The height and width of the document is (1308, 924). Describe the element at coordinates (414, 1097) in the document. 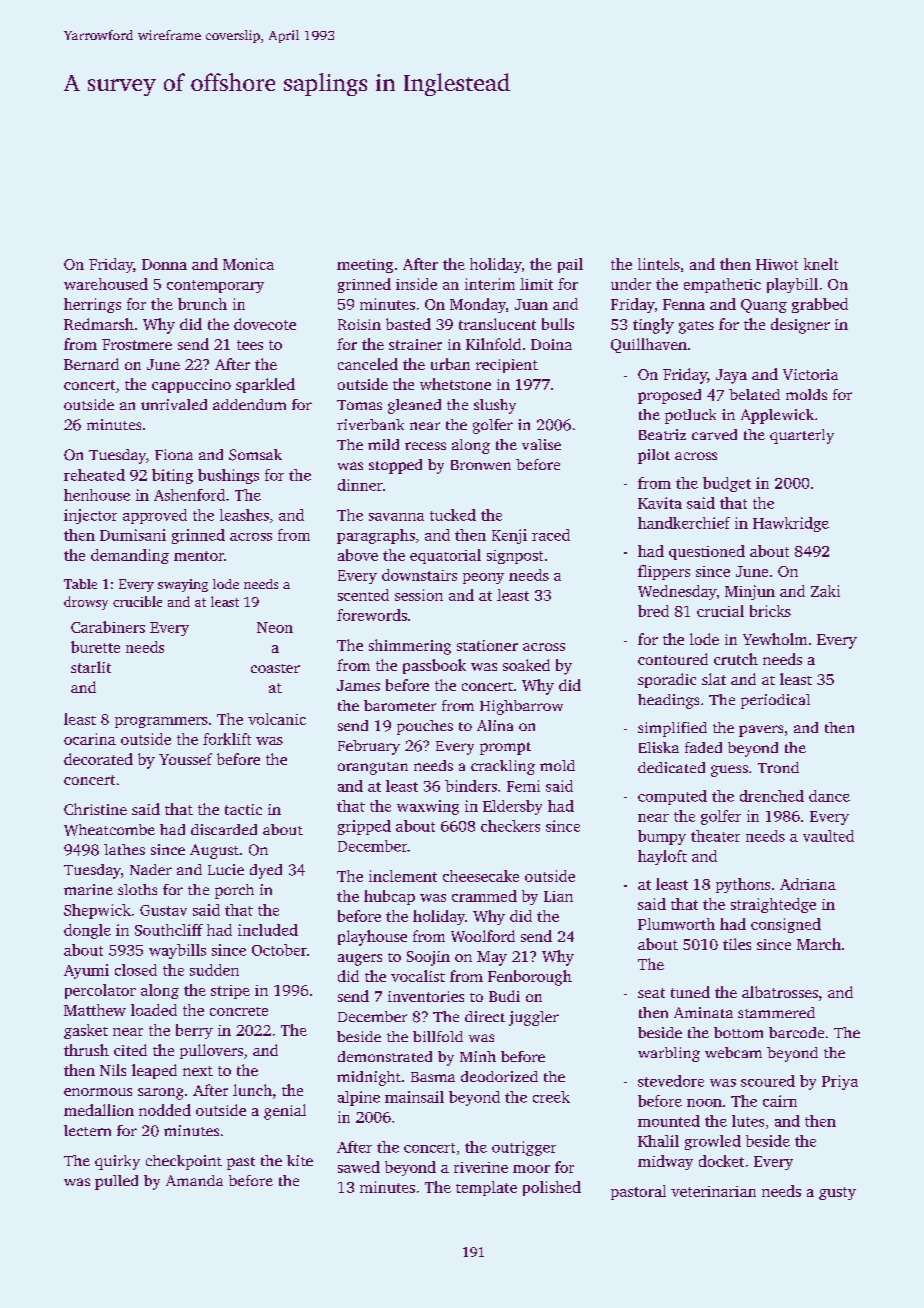

I see `mainsail` at that location.
